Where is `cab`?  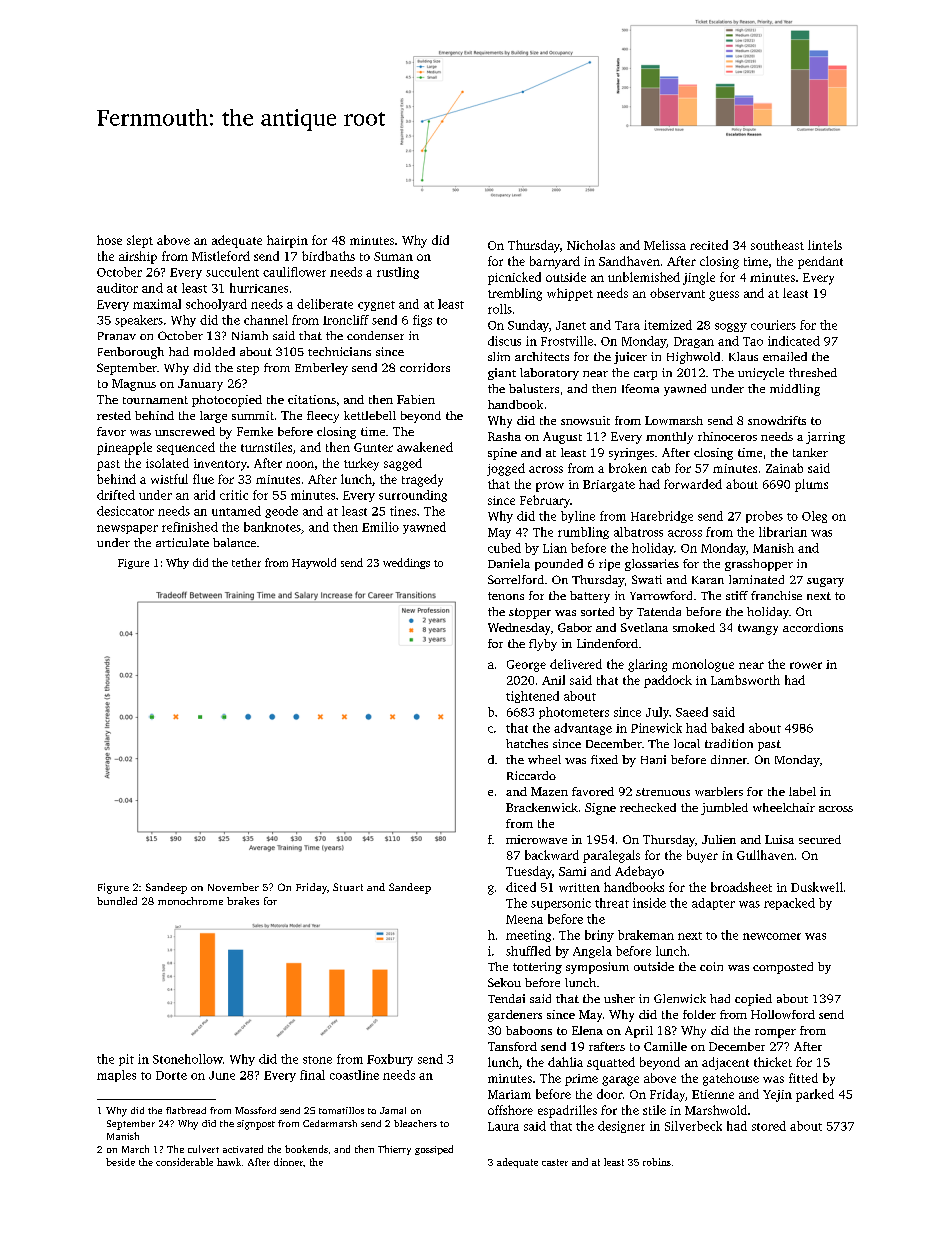
cab is located at coordinates (661, 468).
